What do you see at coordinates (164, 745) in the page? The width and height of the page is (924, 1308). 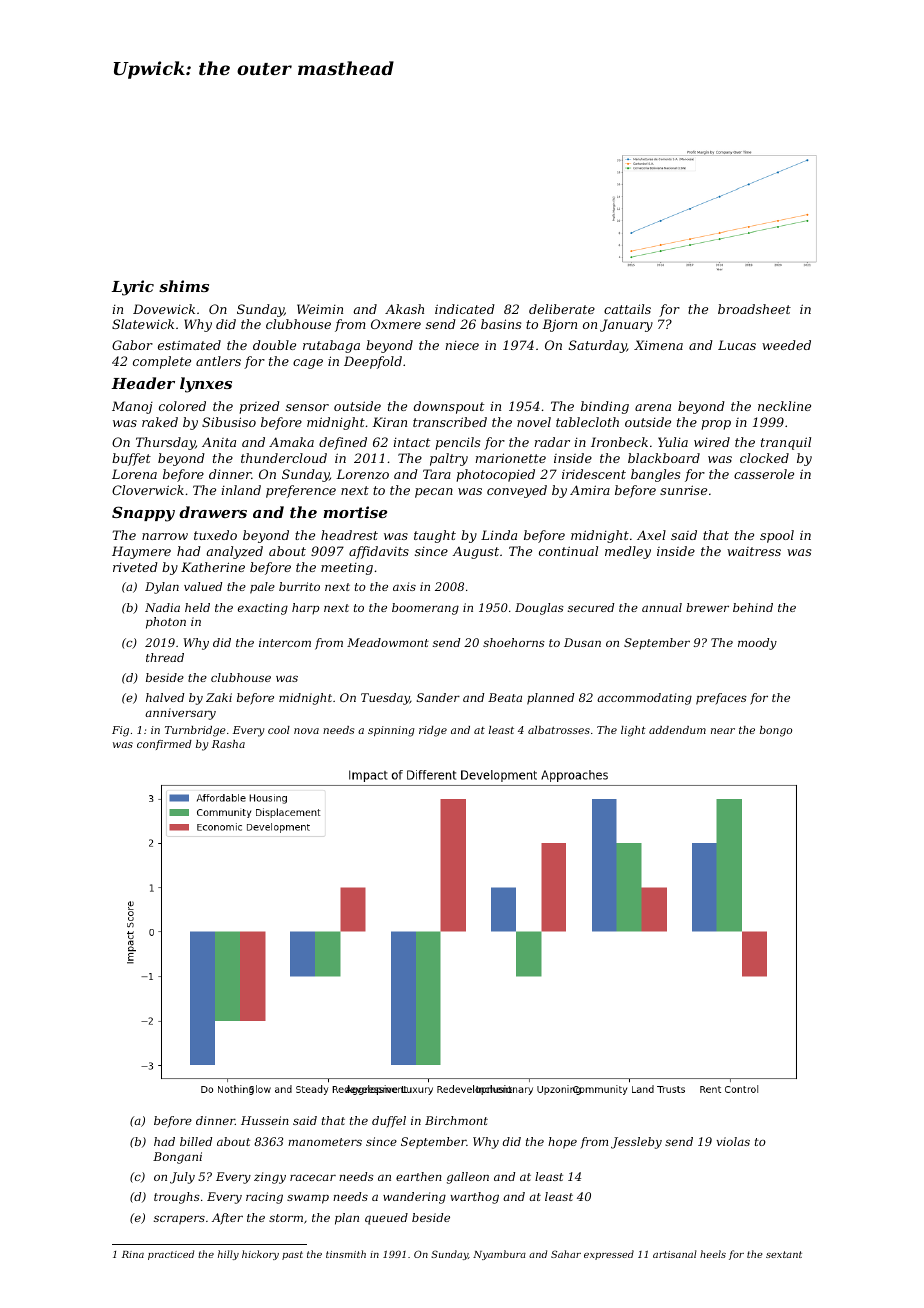 I see `confirmed` at bounding box center [164, 745].
